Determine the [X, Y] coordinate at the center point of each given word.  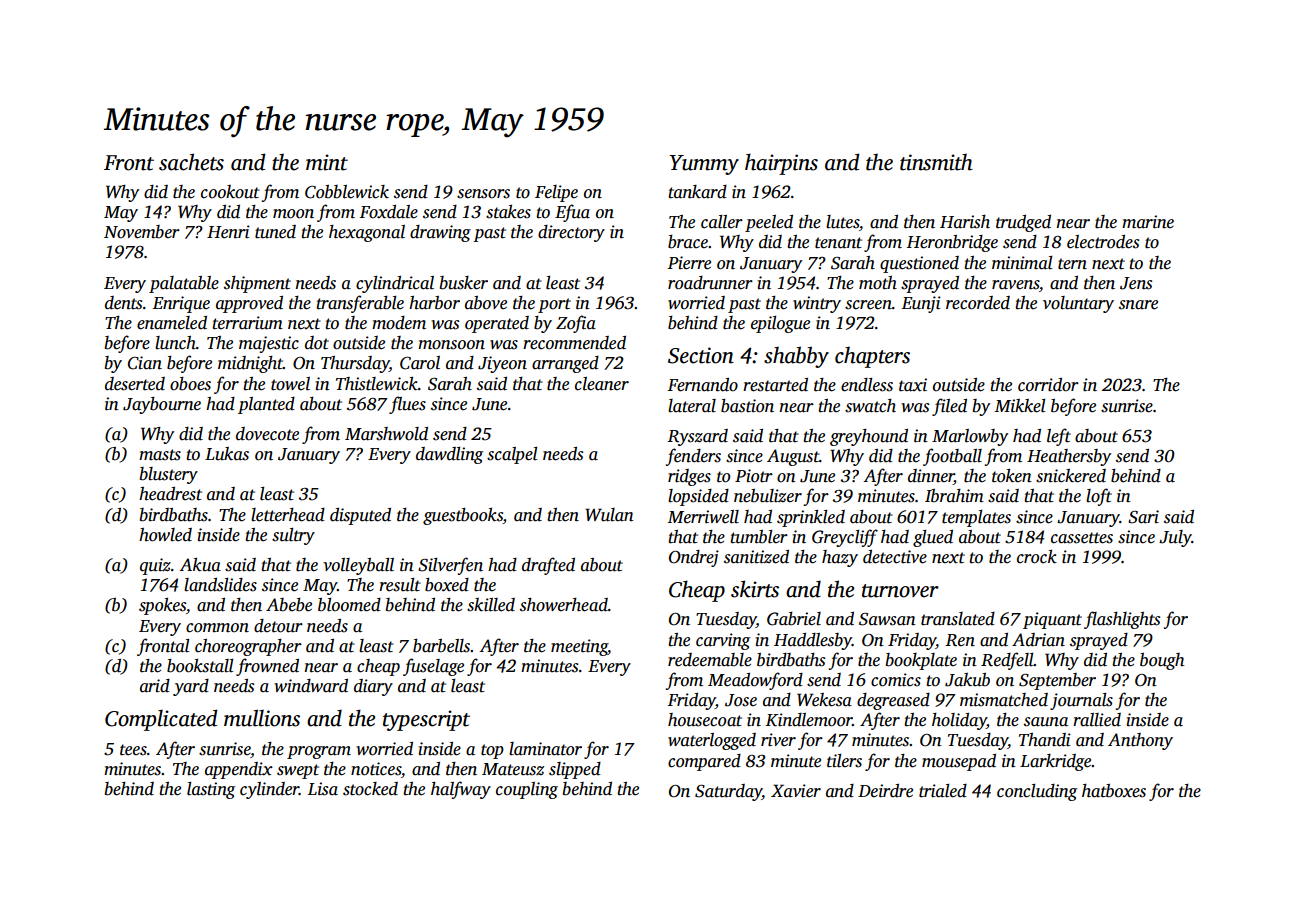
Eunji [921, 304]
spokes [162, 606]
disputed [360, 516]
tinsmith [936, 162]
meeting [579, 647]
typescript [426, 720]
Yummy [704, 165]
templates [976, 518]
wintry [817, 304]
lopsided [698, 497]
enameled [172, 323]
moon [293, 214]
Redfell [1007, 661]
